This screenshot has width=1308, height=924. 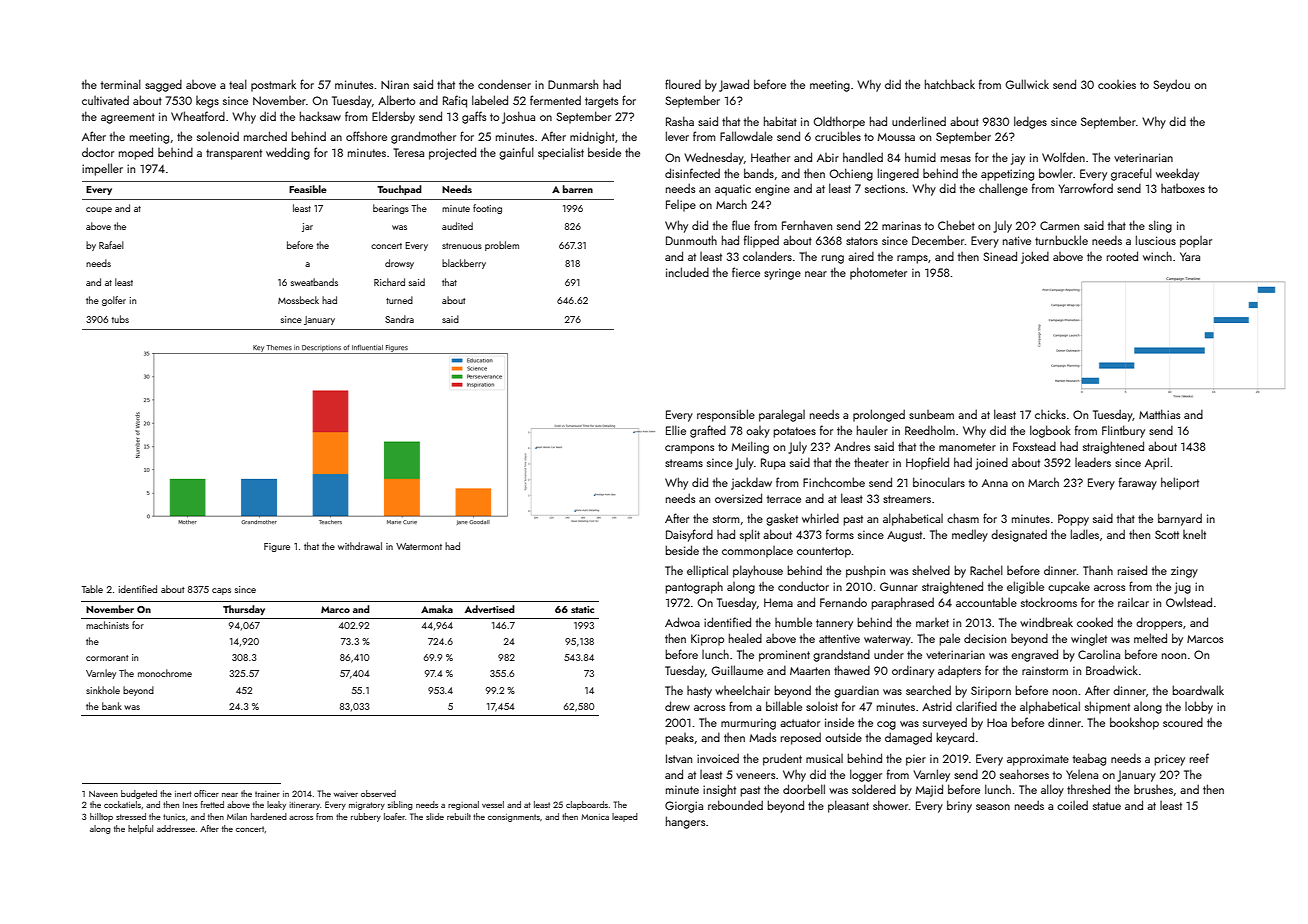 I want to click on photometer, so click(x=878, y=273).
